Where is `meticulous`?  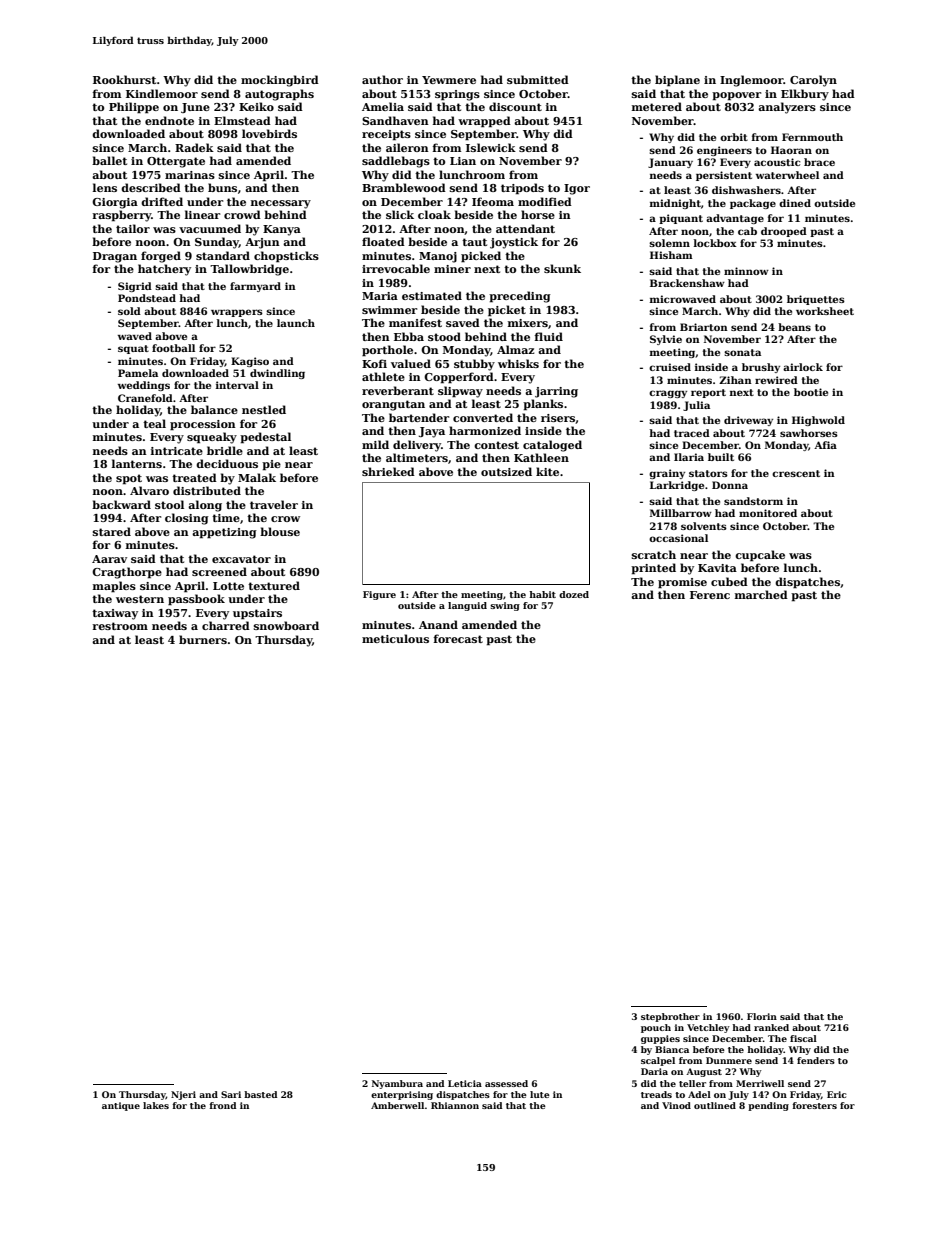 meticulous is located at coordinates (395, 638).
